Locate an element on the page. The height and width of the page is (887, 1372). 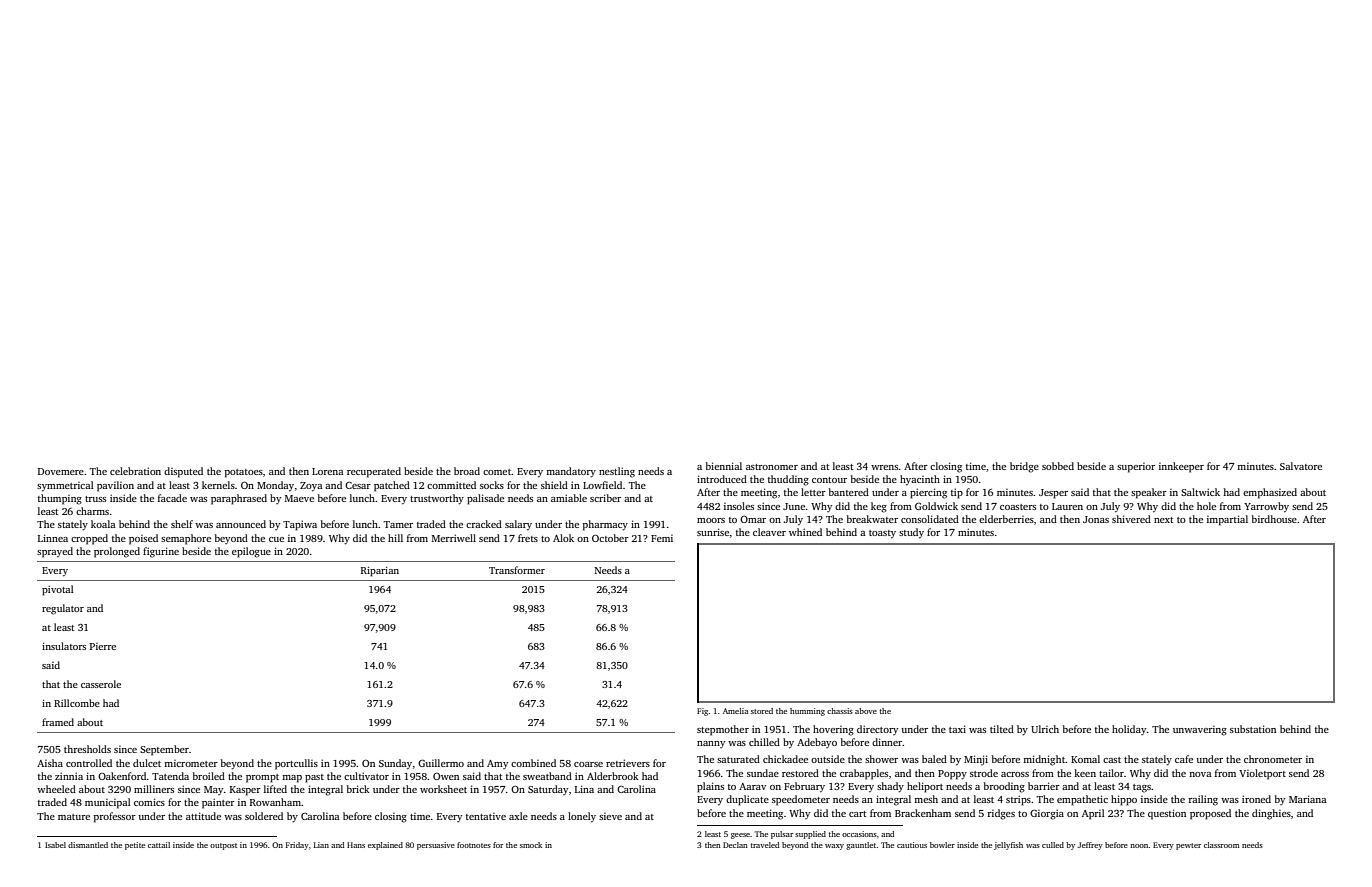
midnight is located at coordinates (1044, 760).
